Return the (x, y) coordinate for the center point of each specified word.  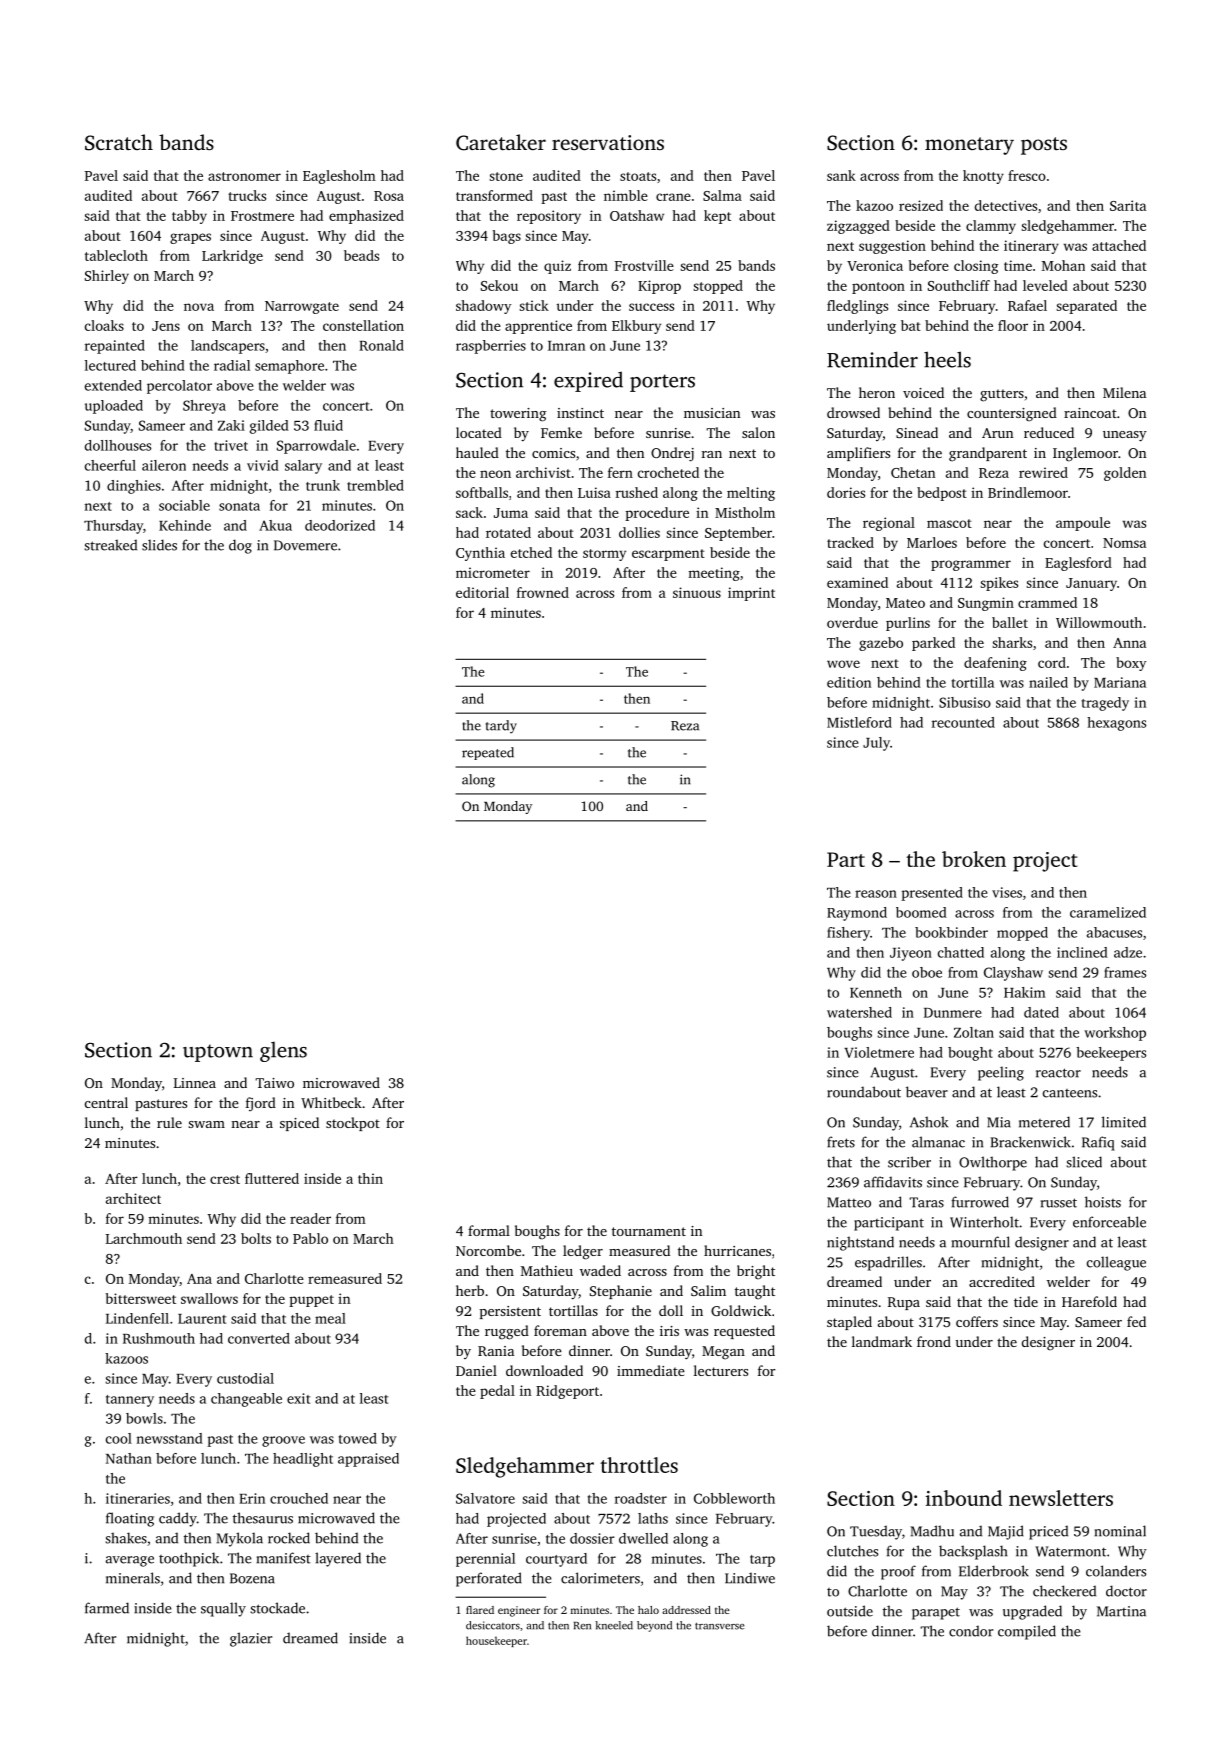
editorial (482, 592)
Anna (1129, 643)
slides (159, 545)
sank (841, 175)
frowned (543, 592)
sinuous (697, 592)
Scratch (119, 142)
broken (974, 859)
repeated (488, 753)
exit (298, 1398)
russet (1059, 1203)
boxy (1131, 664)
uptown (218, 1053)
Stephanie (621, 1292)
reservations (608, 142)
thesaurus (263, 1518)
